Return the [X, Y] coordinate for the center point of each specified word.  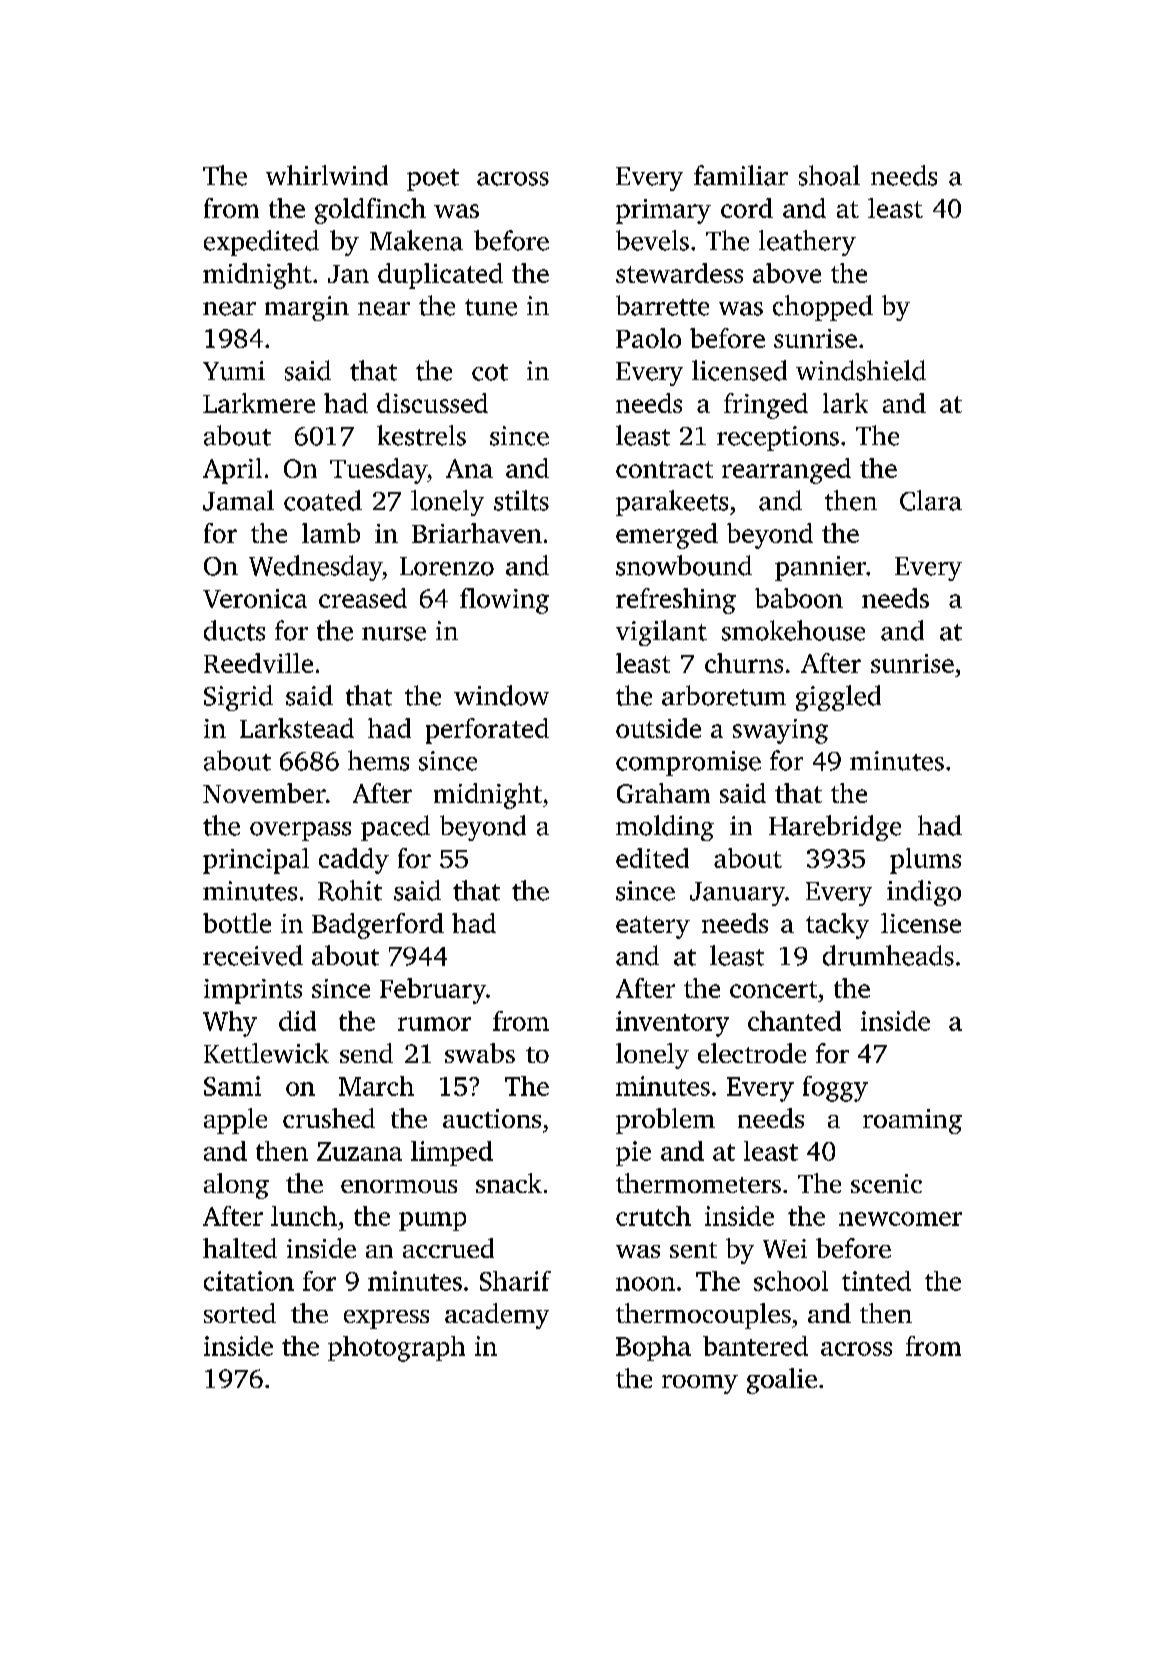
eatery [653, 927]
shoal [829, 175]
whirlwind [327, 175]
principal [256, 861]
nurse [394, 634]
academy [497, 1316]
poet [433, 180]
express [386, 1319]
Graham [663, 793]
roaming [912, 1121]
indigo [924, 893]
